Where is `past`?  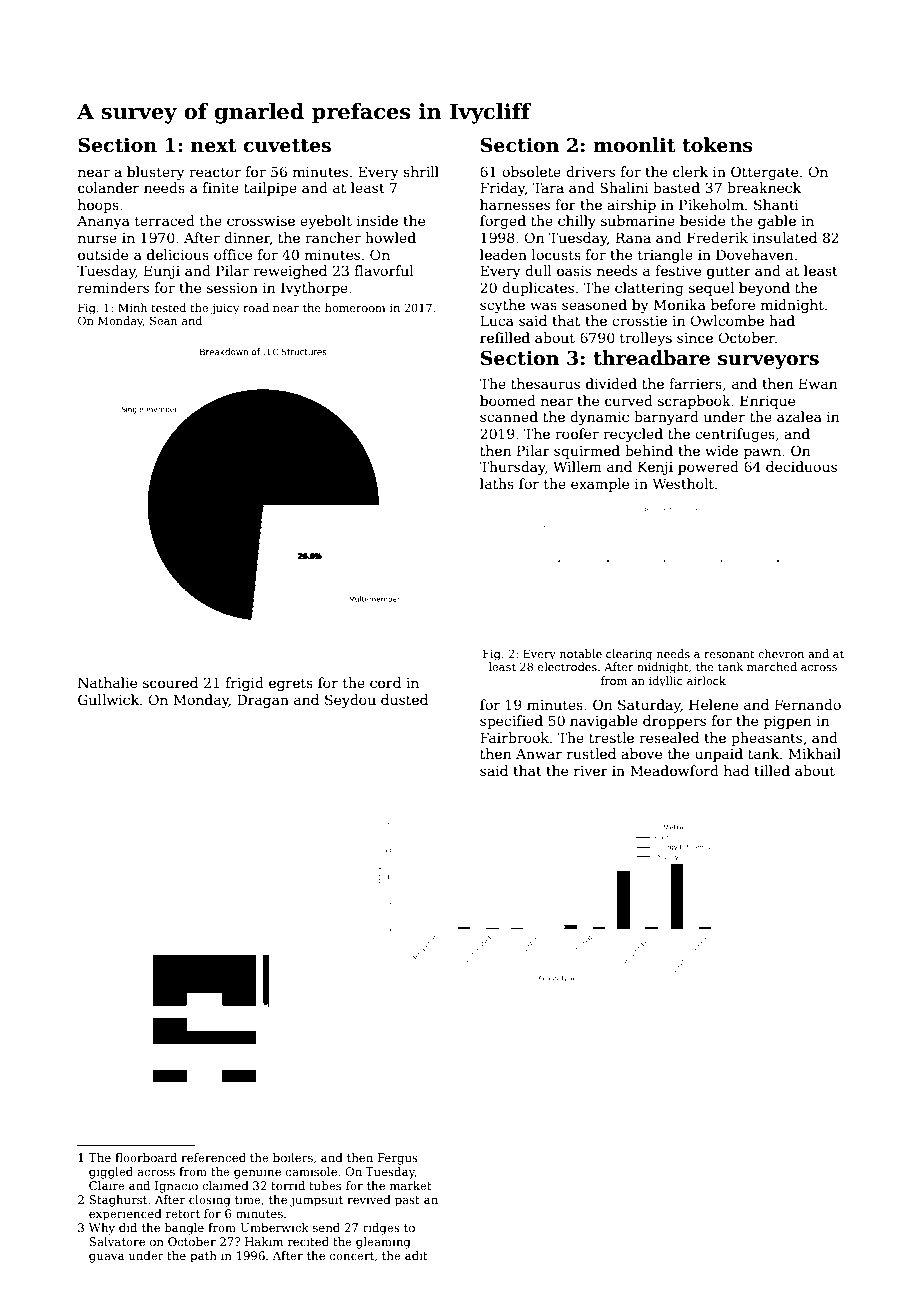 past is located at coordinates (407, 1201).
